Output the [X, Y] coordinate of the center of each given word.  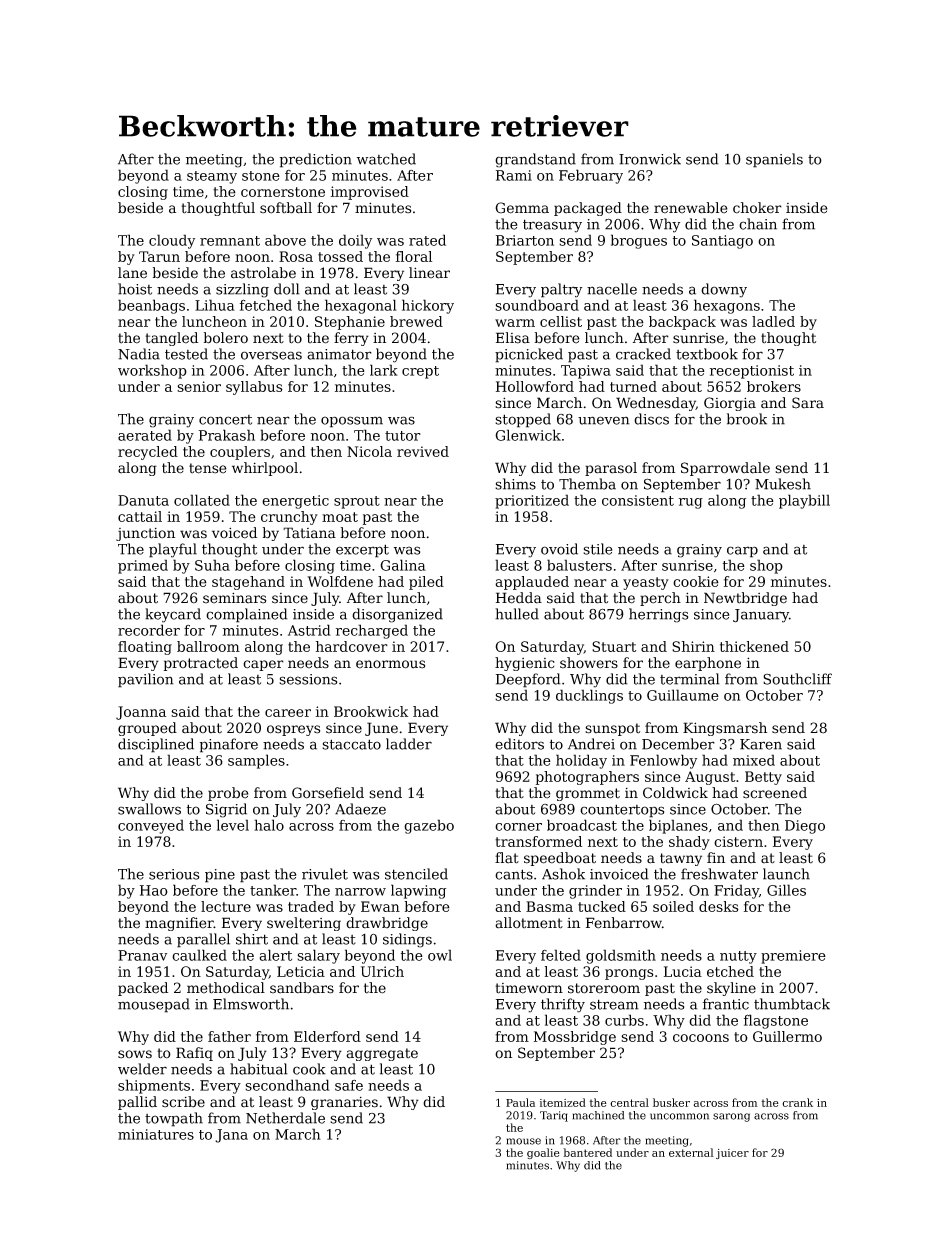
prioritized [532, 501]
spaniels [774, 160]
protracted [201, 664]
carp [742, 552]
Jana [231, 1136]
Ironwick [650, 159]
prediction [316, 160]
